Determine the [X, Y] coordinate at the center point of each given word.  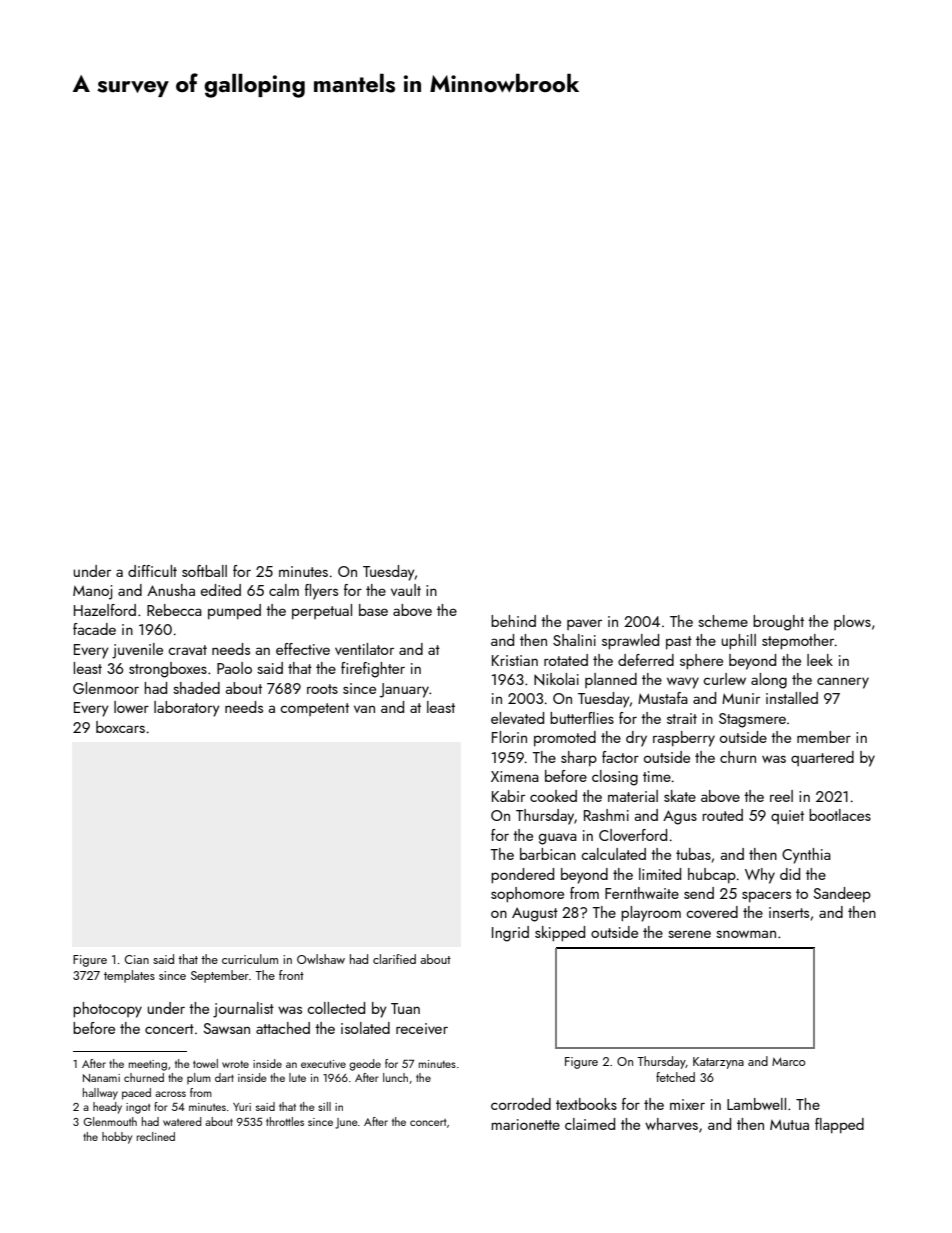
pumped [234, 611]
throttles [285, 1121]
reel [781, 796]
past [679, 642]
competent [314, 709]
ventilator [364, 649]
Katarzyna [718, 1063]
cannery [843, 683]
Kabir [508, 796]
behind [513, 621]
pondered [522, 876]
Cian [137, 959]
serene [689, 934]
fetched [675, 1077]
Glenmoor [106, 688]
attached [283, 1028]
